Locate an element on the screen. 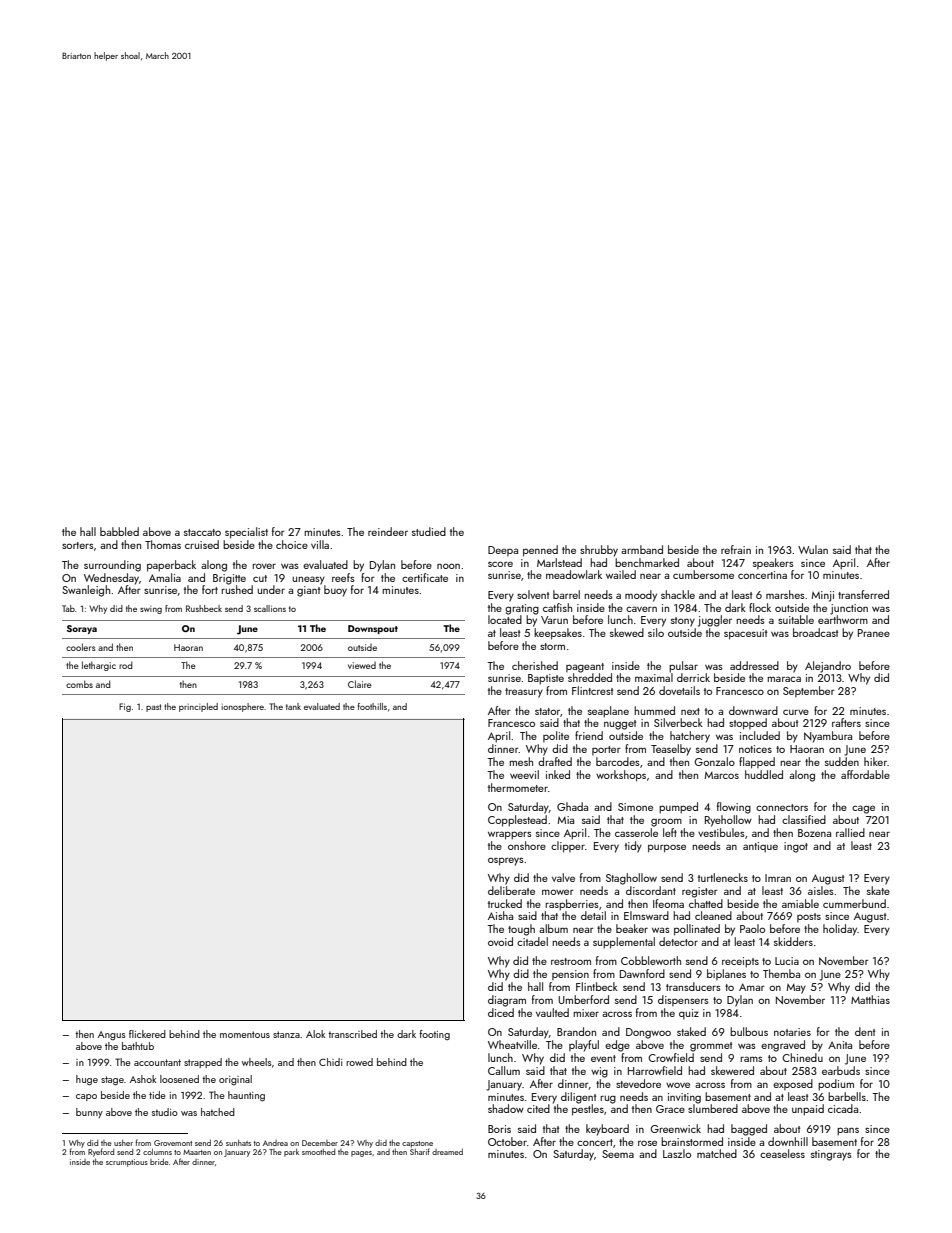 The height and width of the screenshot is (1233, 952). past is located at coordinates (154, 708).
